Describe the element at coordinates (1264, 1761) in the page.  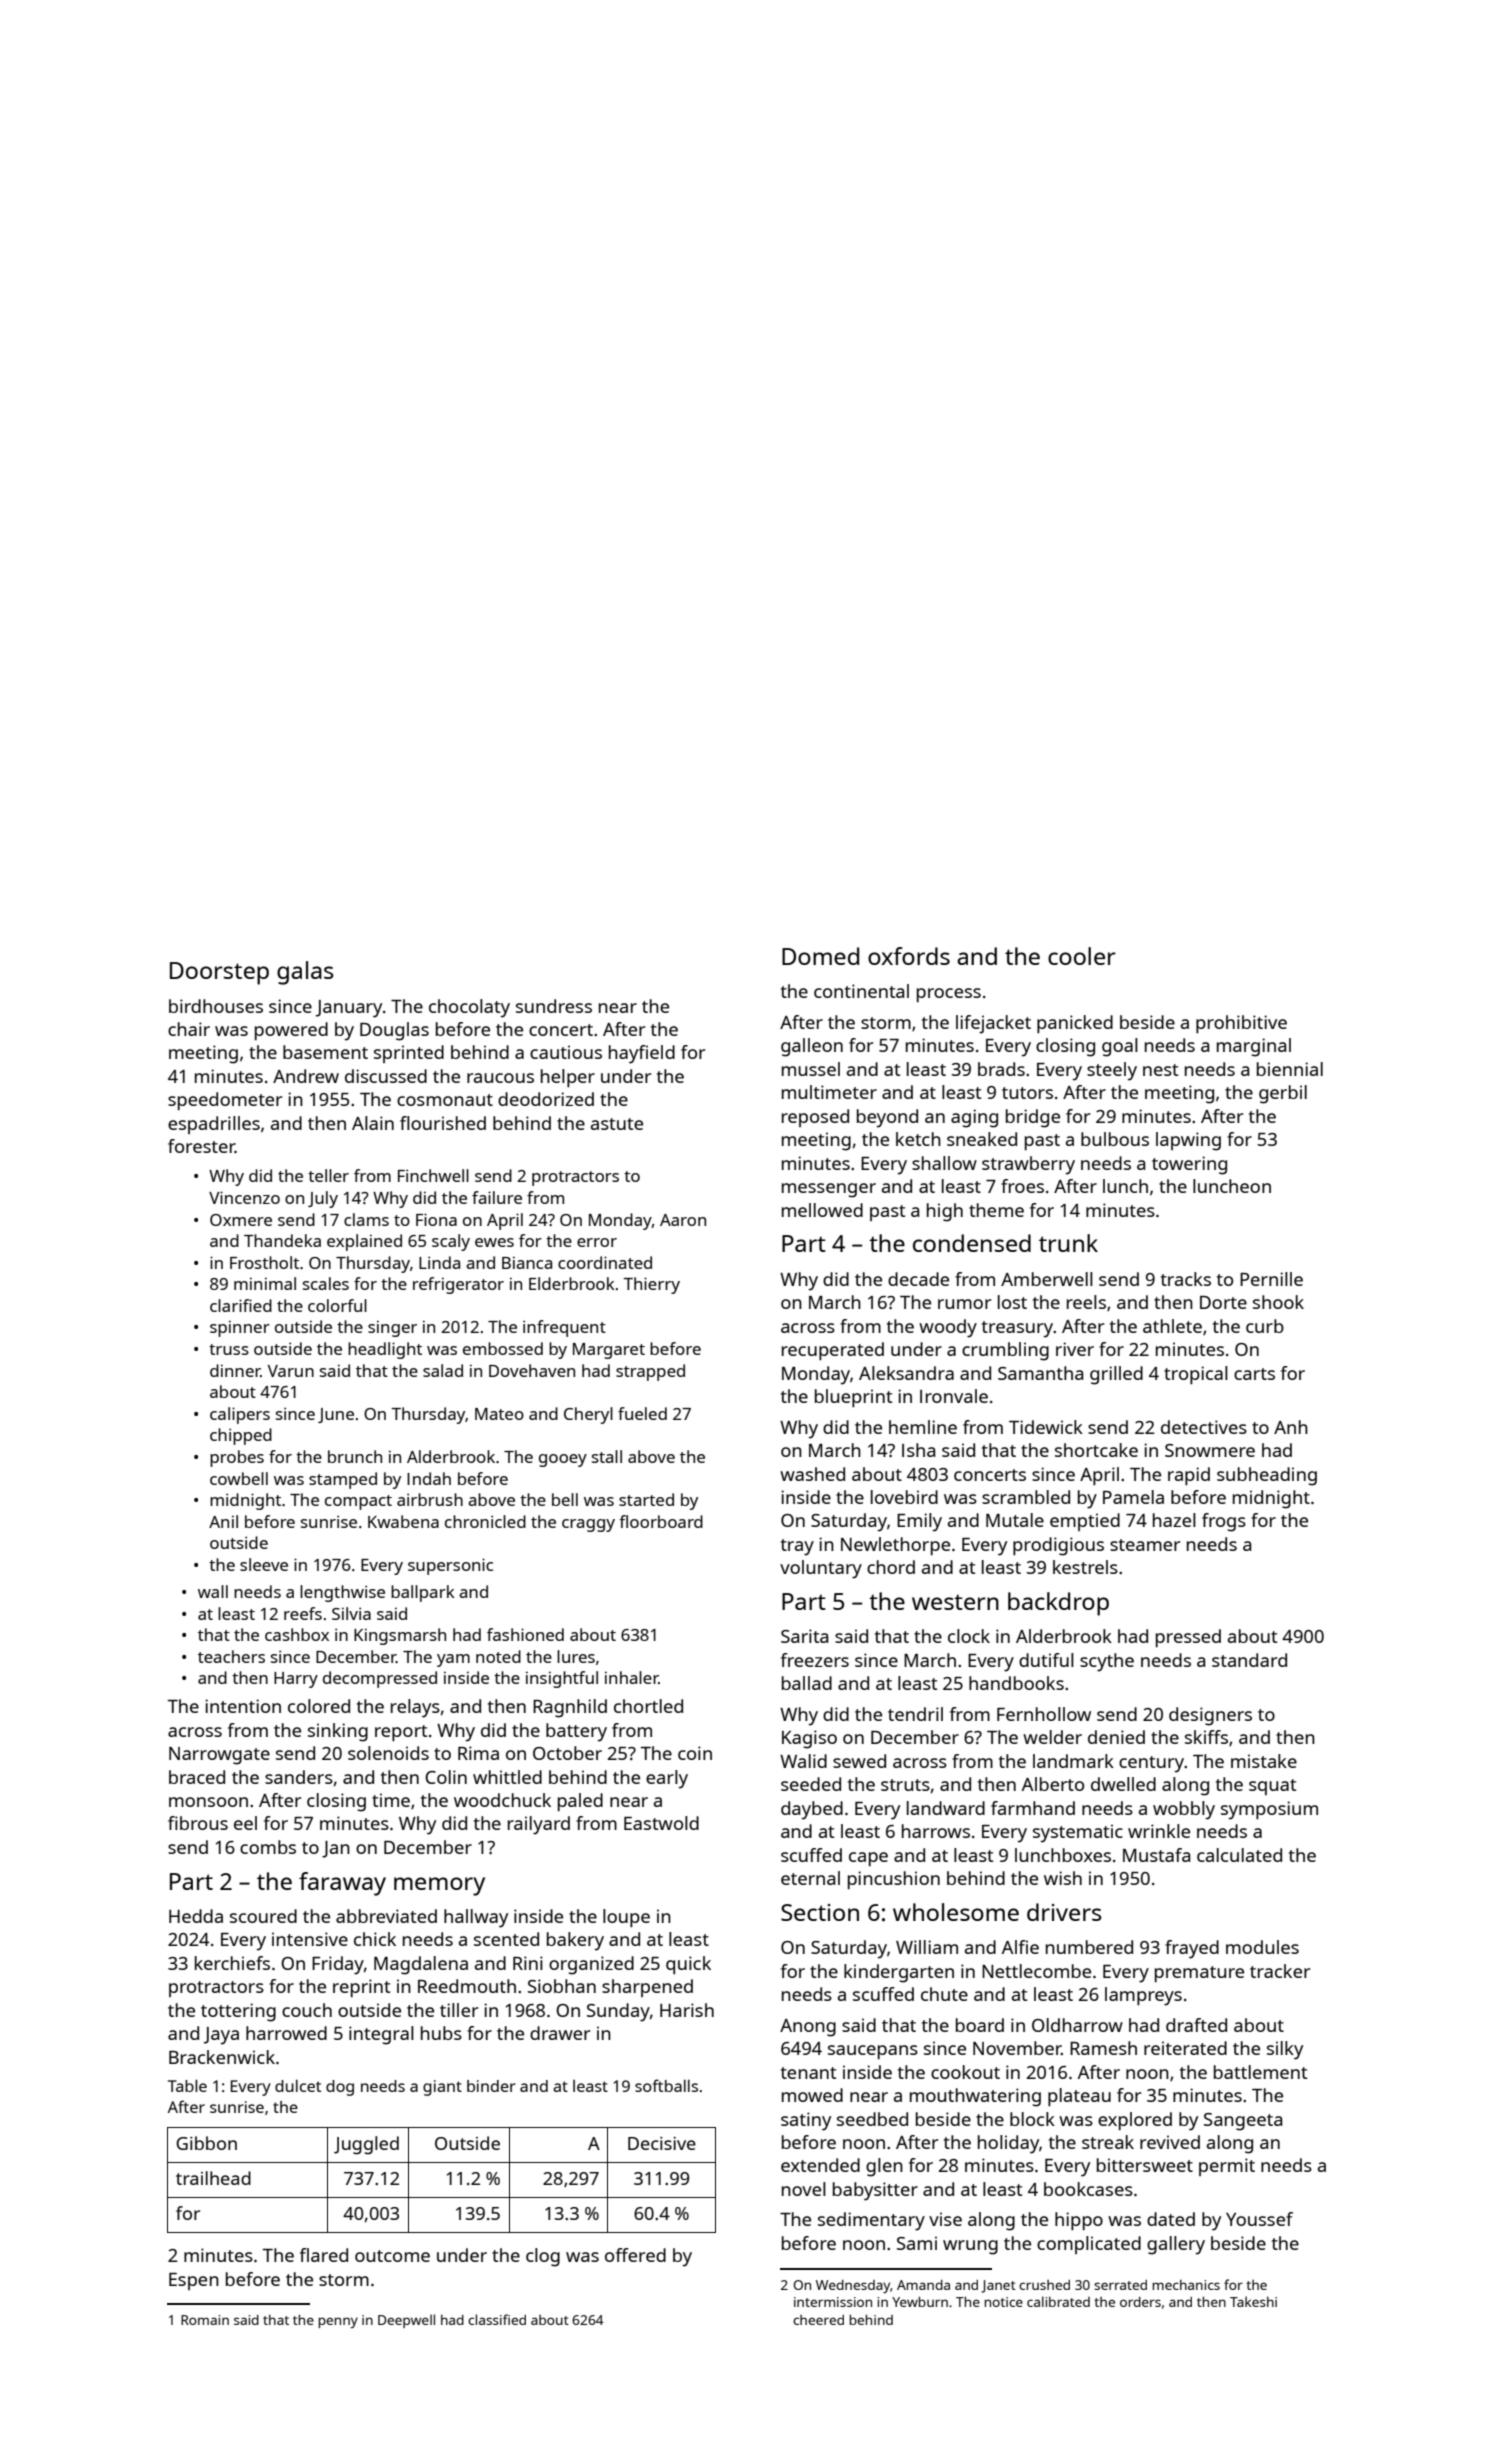
I see `mistake` at that location.
